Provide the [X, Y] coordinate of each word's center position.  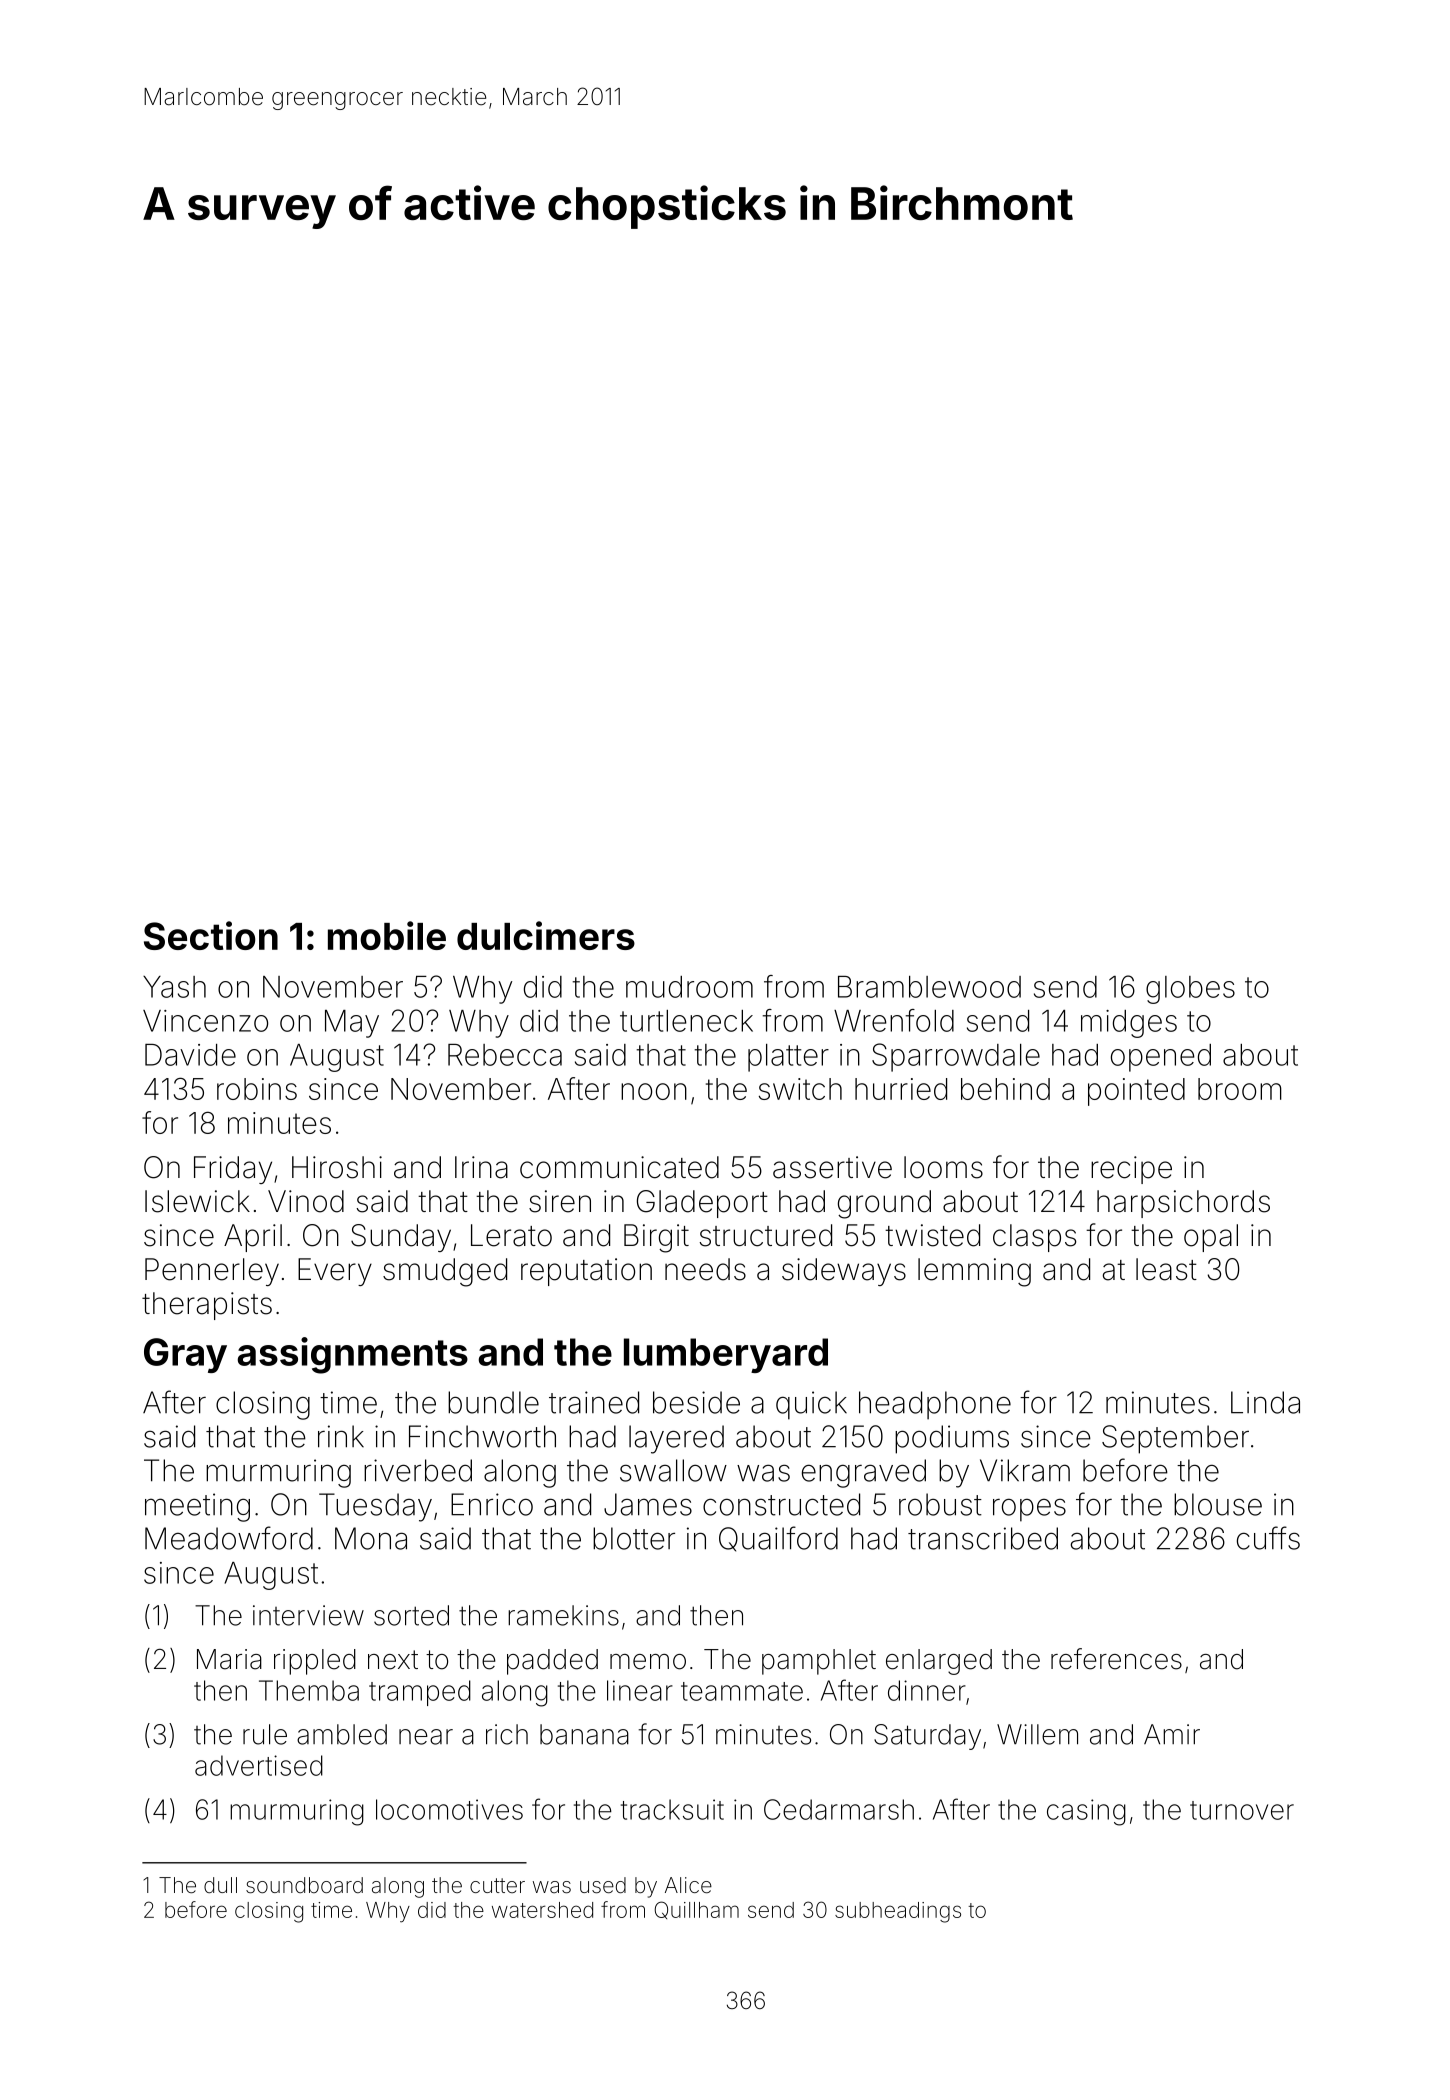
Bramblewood [929, 987]
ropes [1029, 1510]
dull [220, 1885]
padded [552, 1662]
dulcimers [546, 935]
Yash [174, 987]
